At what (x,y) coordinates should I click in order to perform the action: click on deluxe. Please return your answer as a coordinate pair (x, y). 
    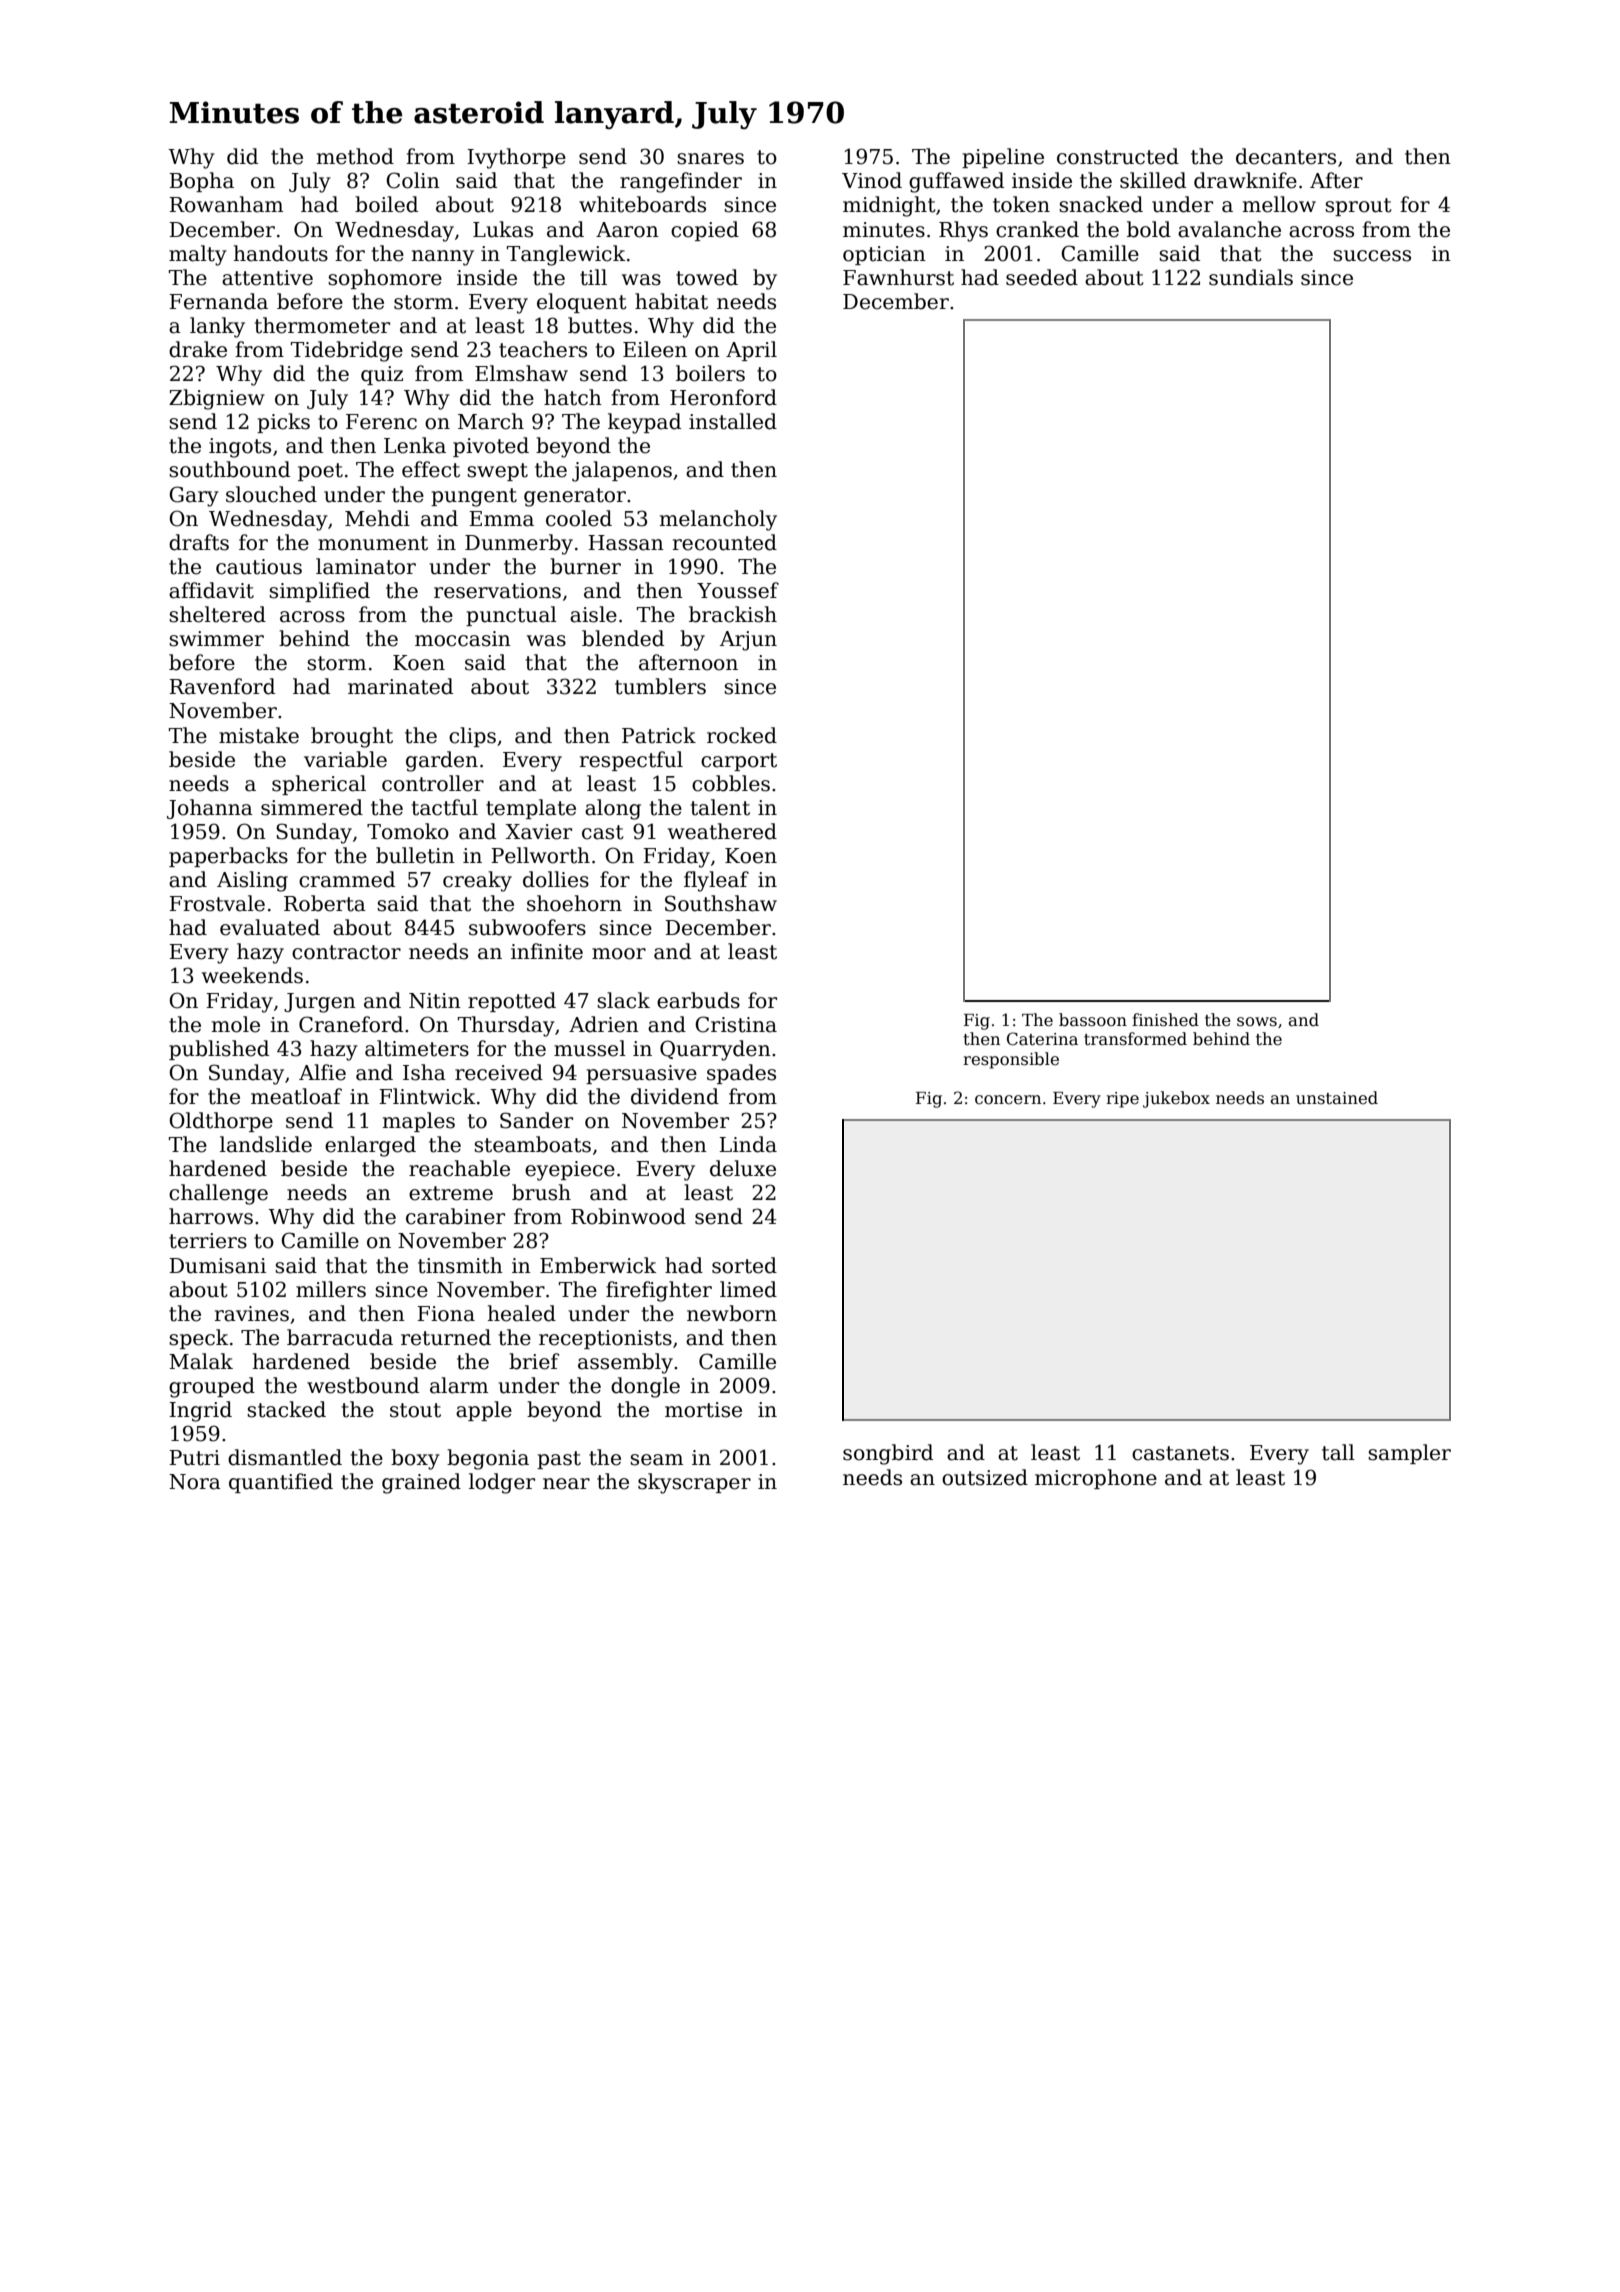
    Looking at the image, I should click on (743, 1168).
